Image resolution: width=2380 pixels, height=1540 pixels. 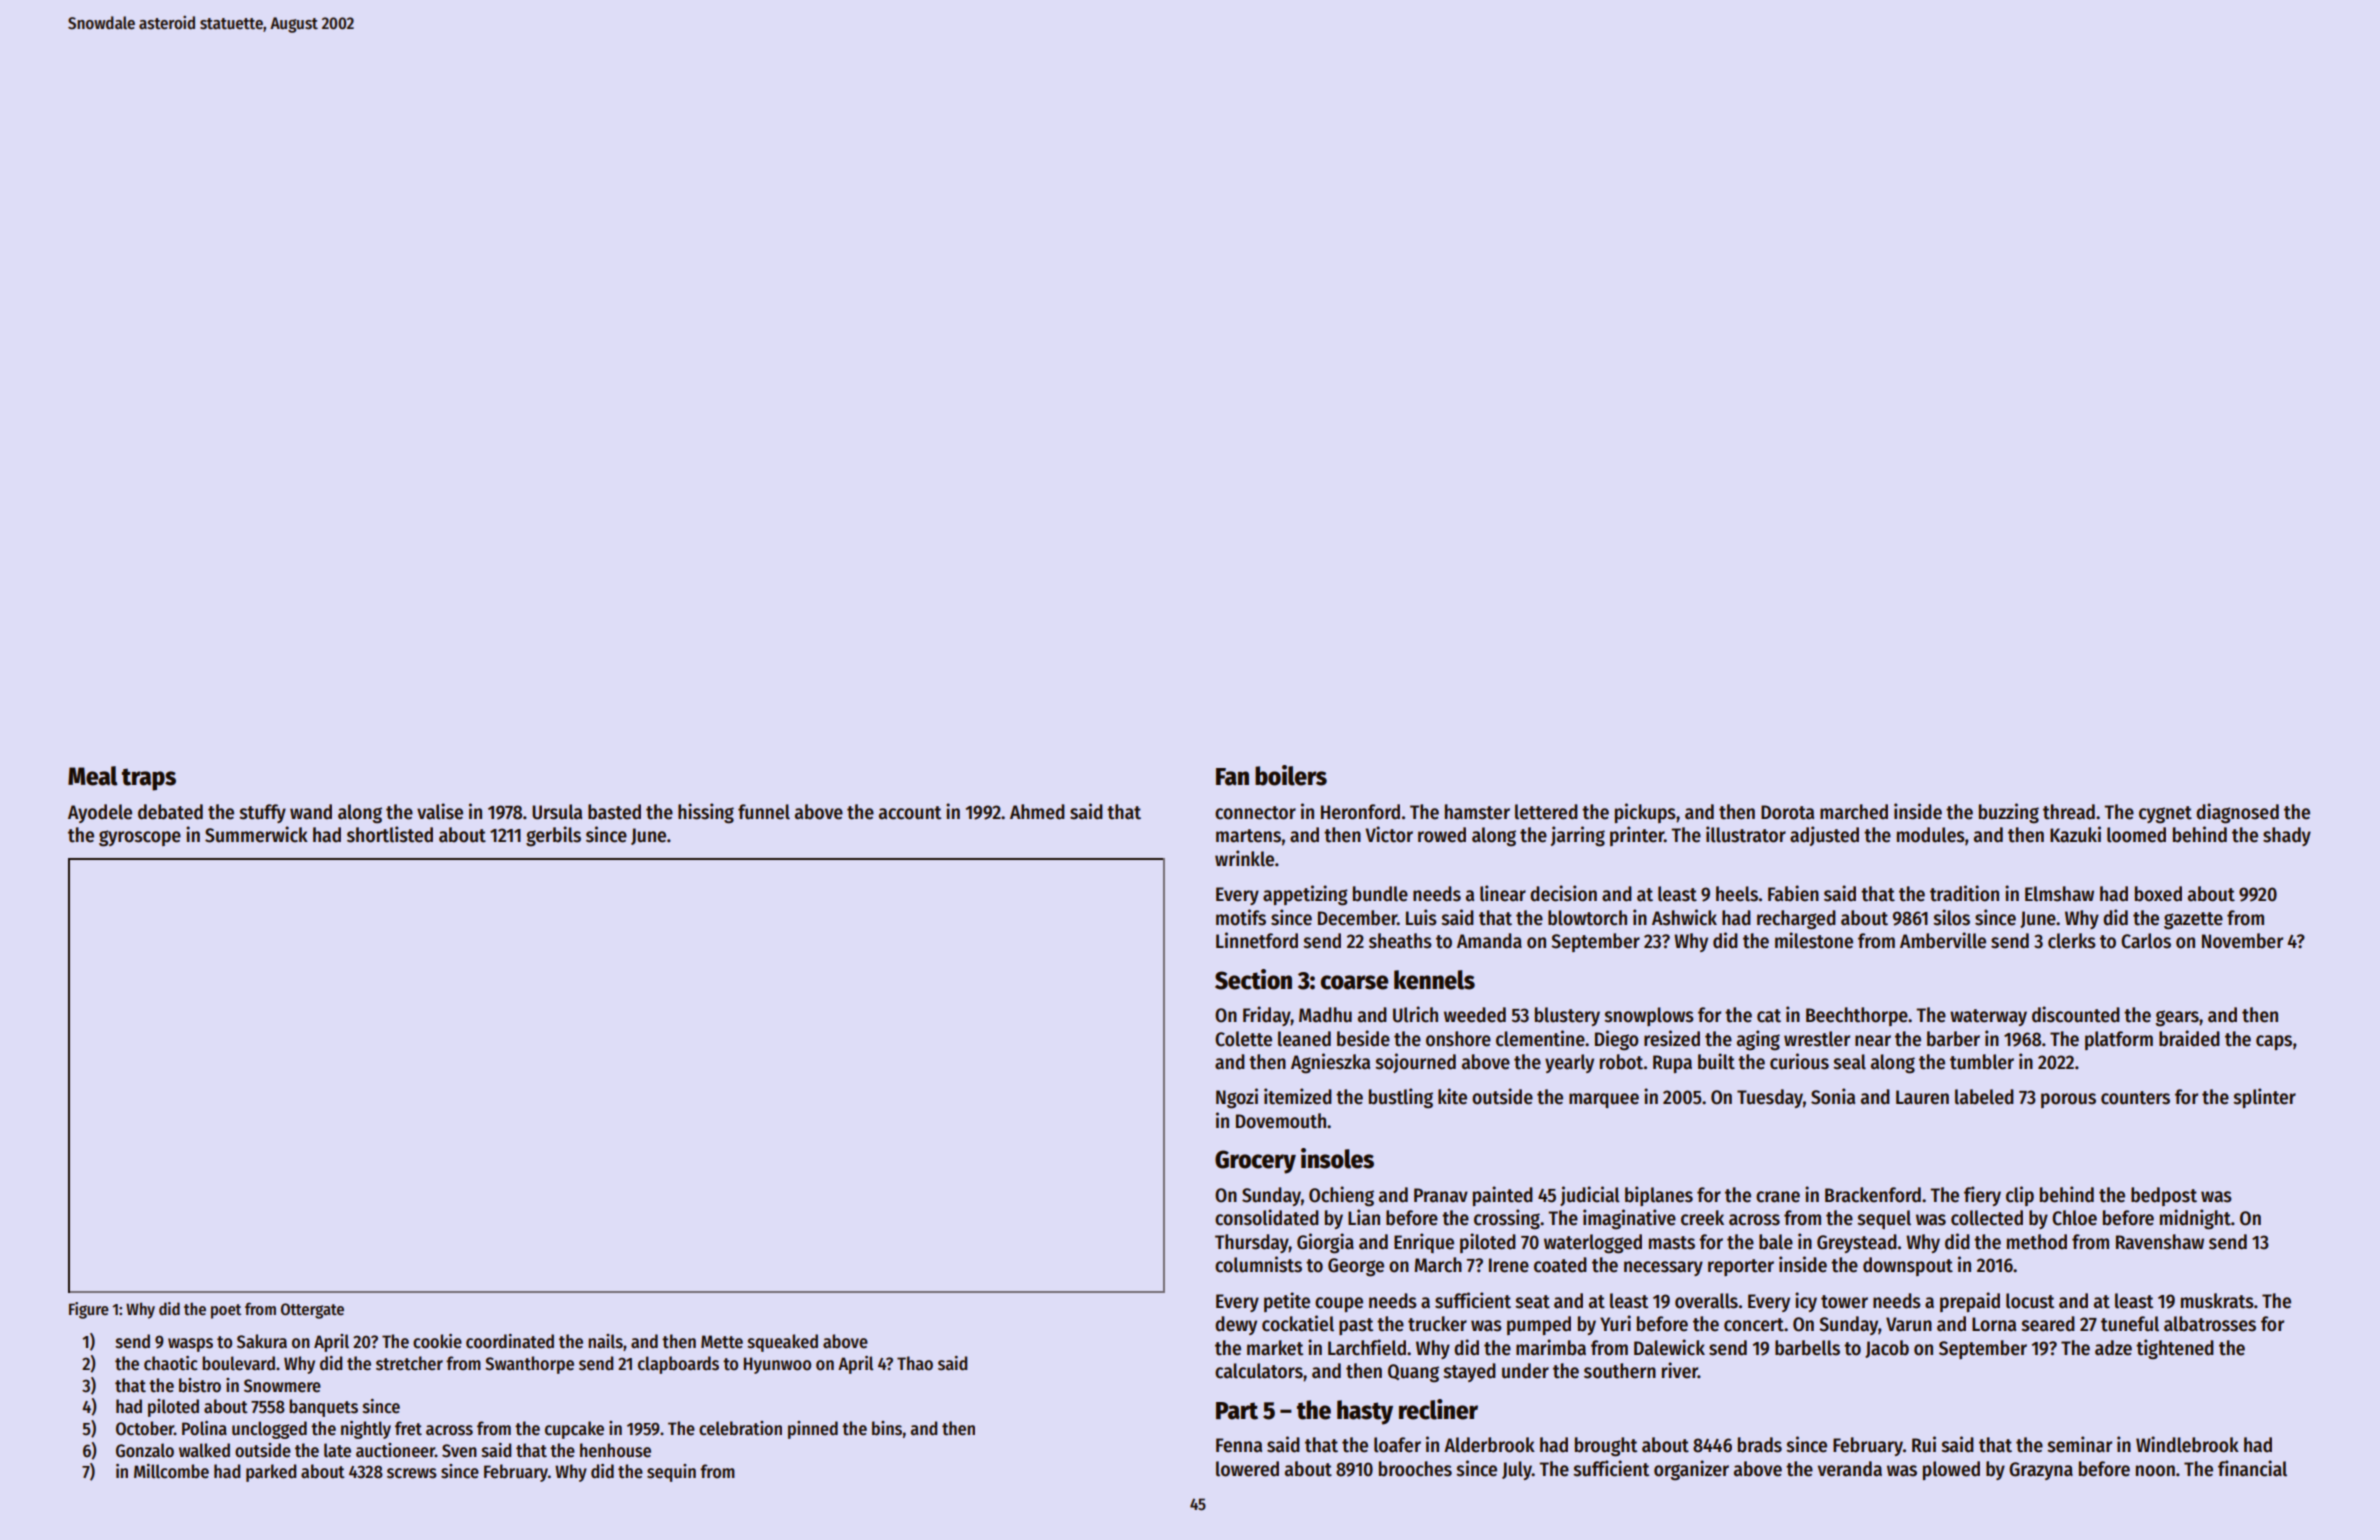 I want to click on beside, so click(x=1363, y=1038).
